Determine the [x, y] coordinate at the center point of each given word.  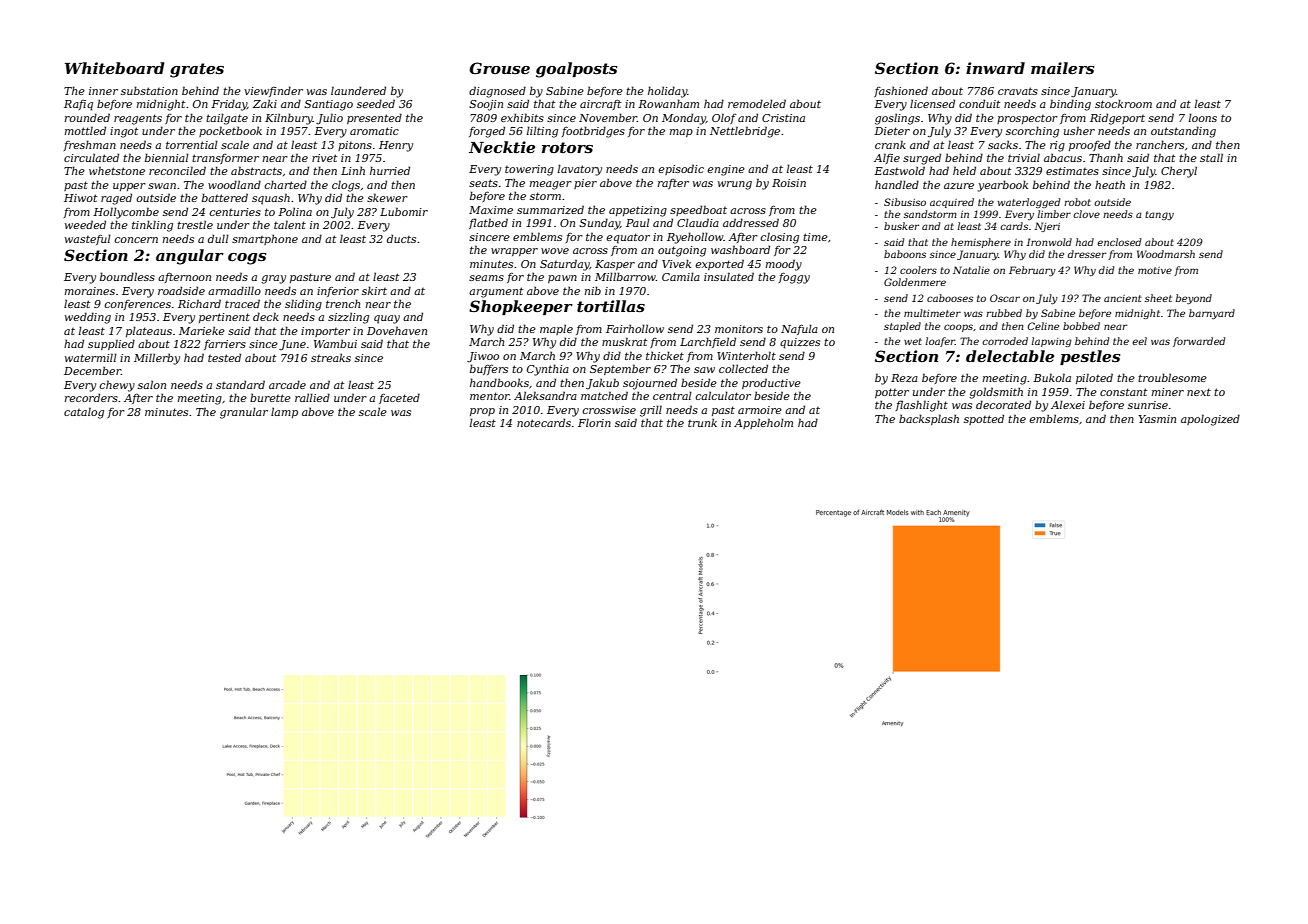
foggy [794, 278]
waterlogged [1029, 203]
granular [244, 413]
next [1199, 392]
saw [704, 370]
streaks [331, 358]
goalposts [576, 70]
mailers [1062, 68]
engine [726, 170]
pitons [355, 146]
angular [190, 257]
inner [103, 91]
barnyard [1212, 314]
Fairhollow [635, 328]
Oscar [1005, 298]
